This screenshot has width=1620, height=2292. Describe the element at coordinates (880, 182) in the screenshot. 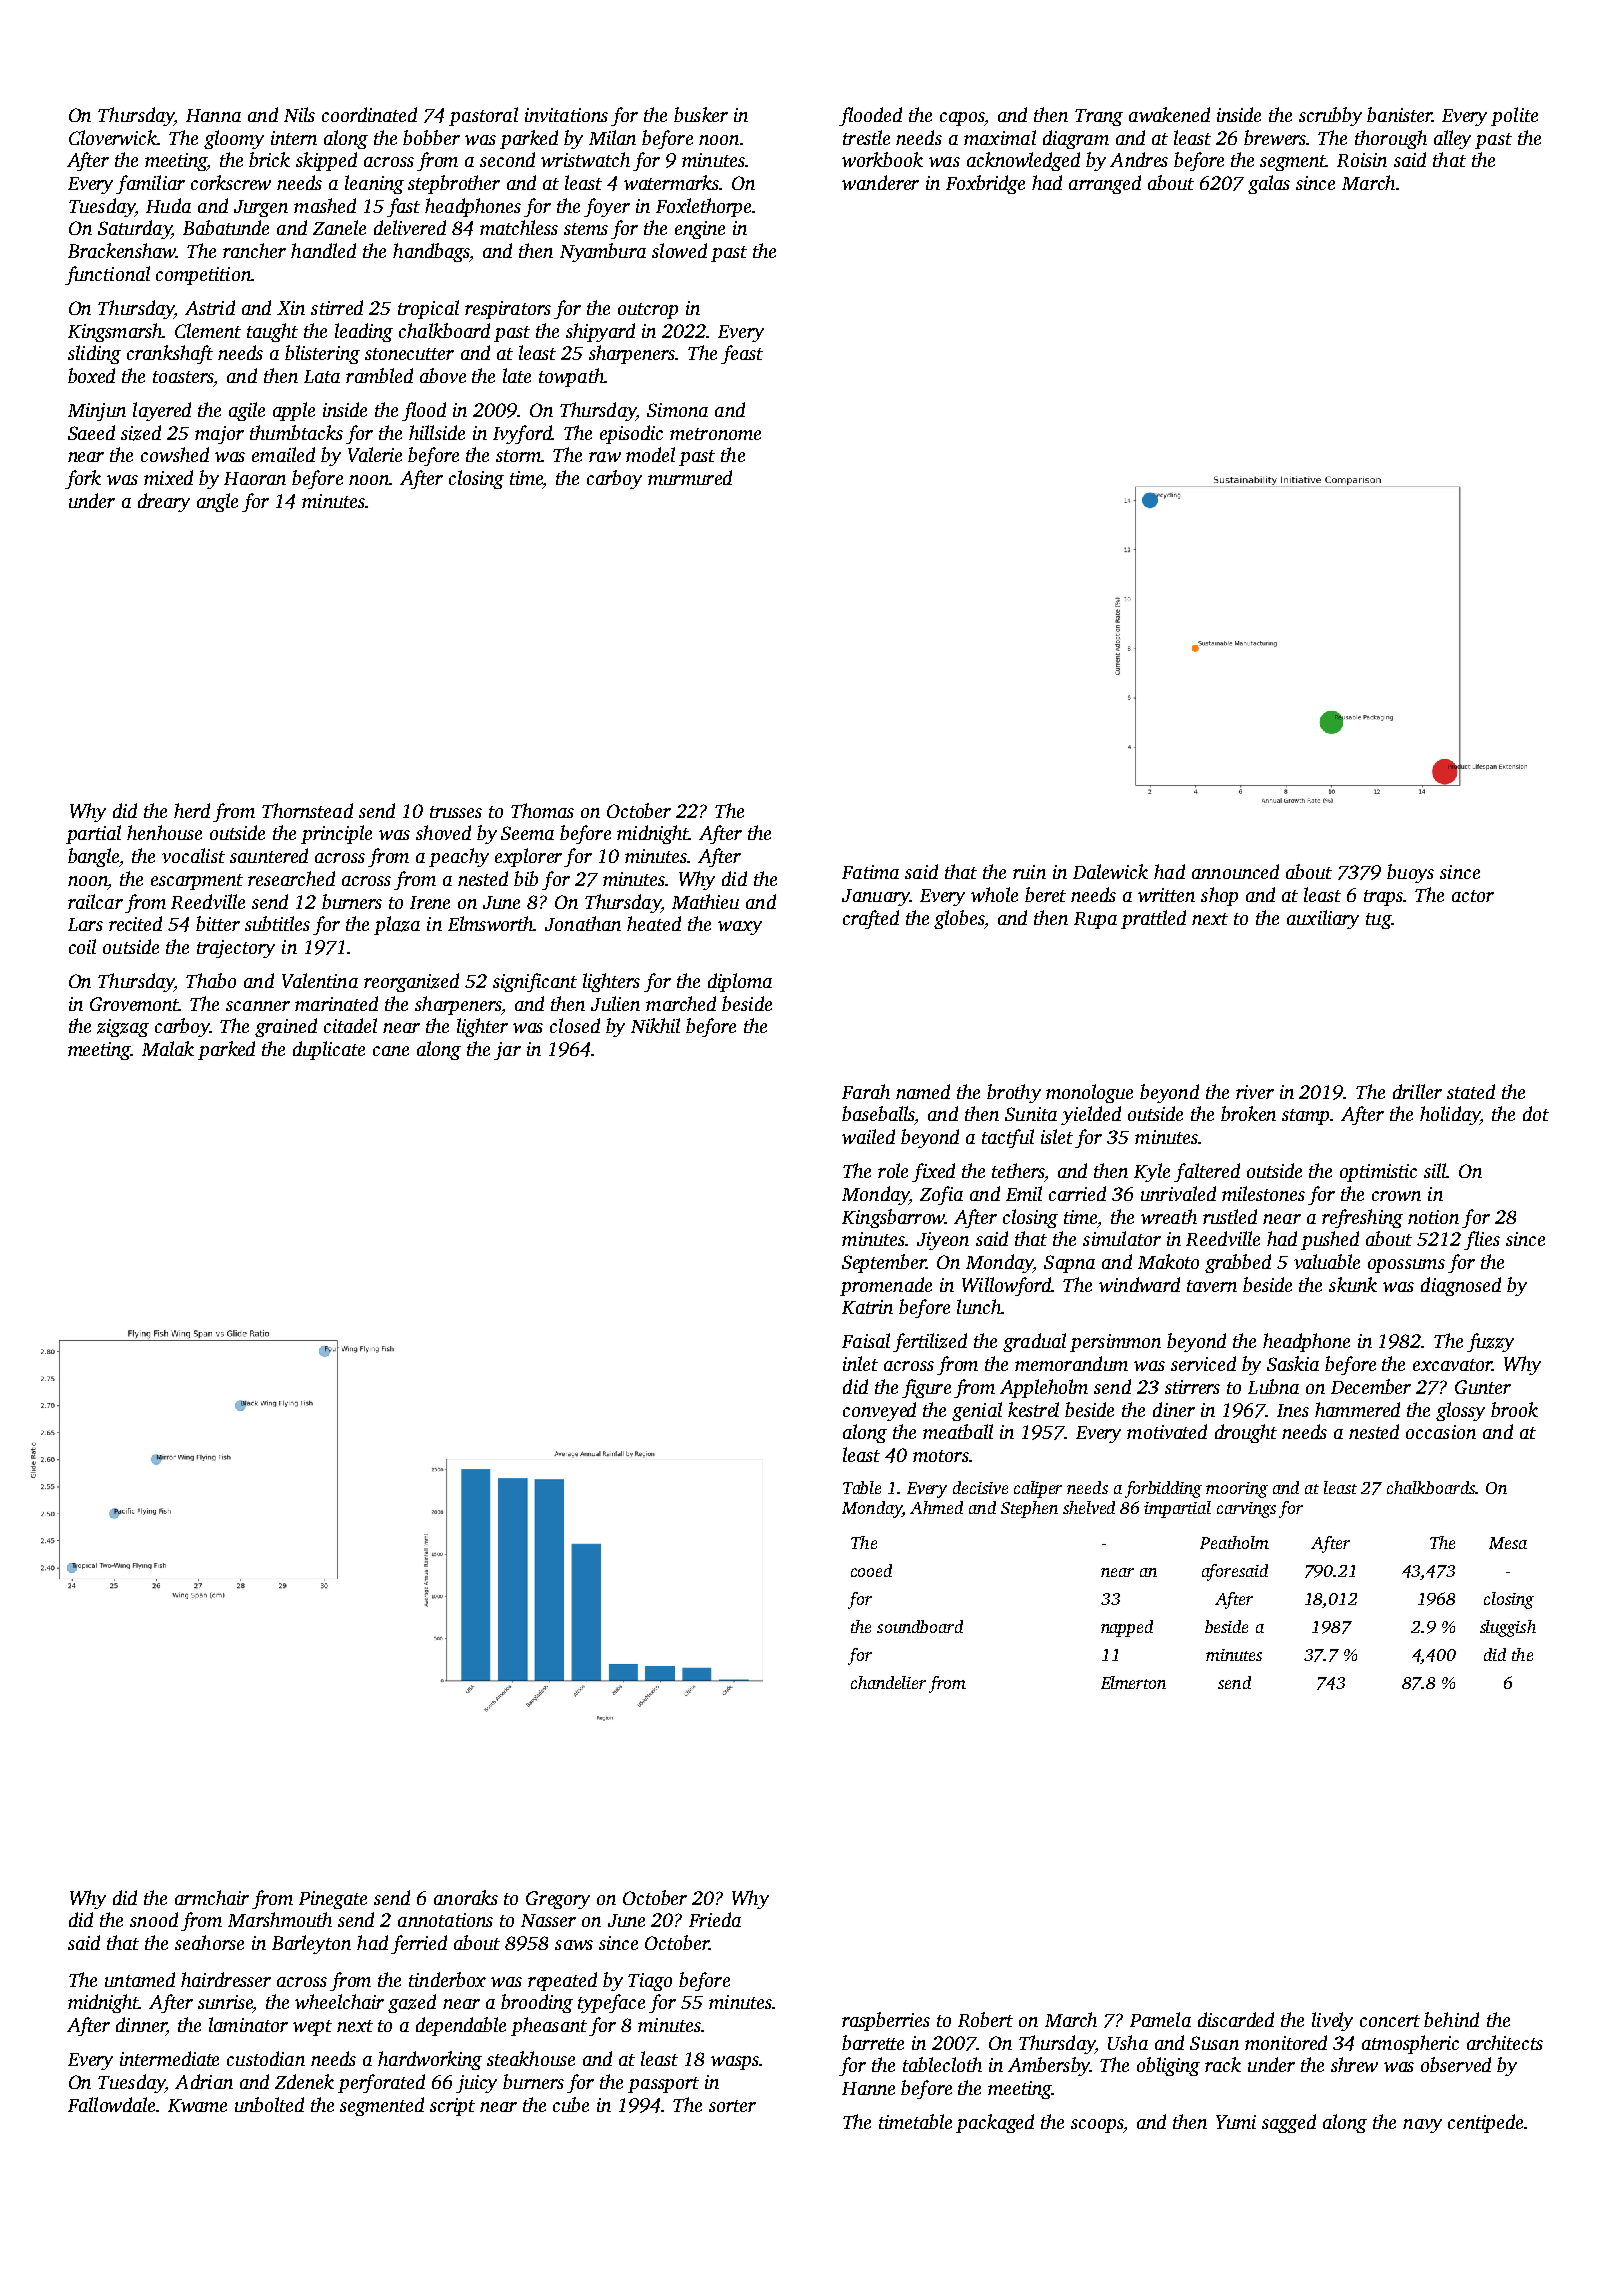

I see `wanderer` at that location.
